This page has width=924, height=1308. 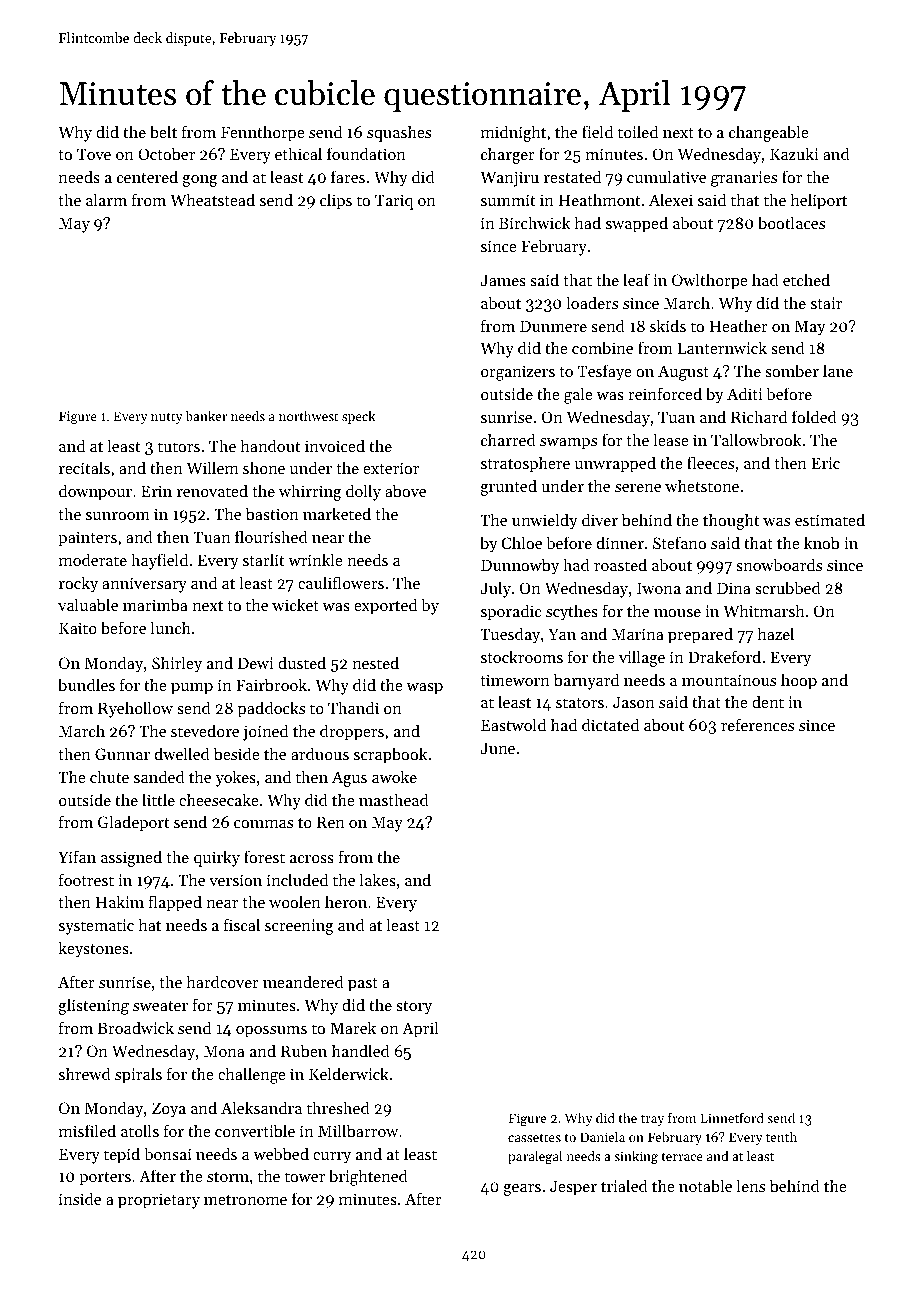 What do you see at coordinates (138, 1075) in the page?
I see `spirals` at bounding box center [138, 1075].
